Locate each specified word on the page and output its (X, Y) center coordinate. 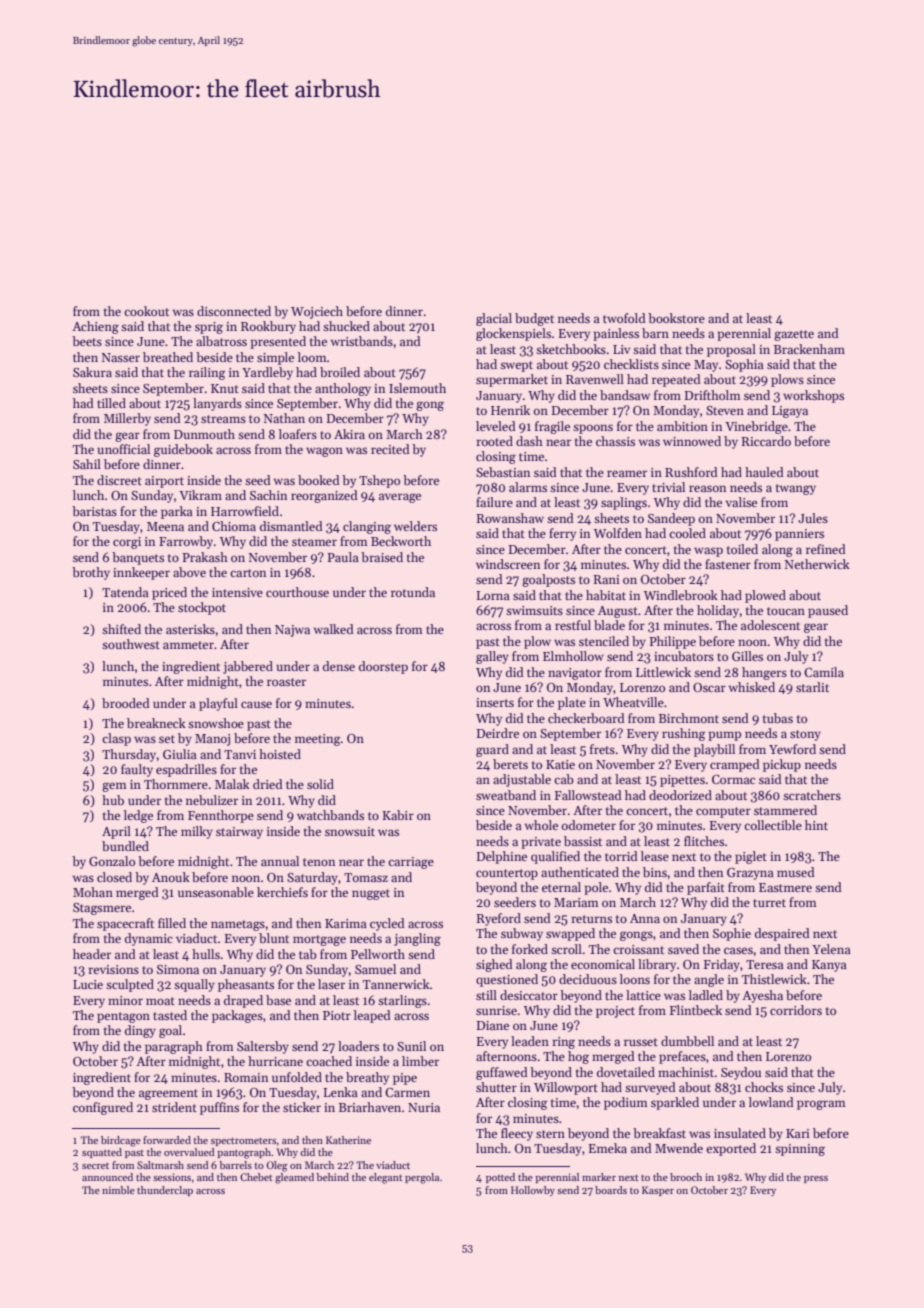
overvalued (189, 1152)
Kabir (398, 815)
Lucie (88, 984)
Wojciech (317, 312)
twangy (796, 489)
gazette (794, 335)
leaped (372, 1016)
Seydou (741, 1073)
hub (113, 800)
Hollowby (533, 1191)
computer (723, 812)
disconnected (234, 311)
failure (494, 502)
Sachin (268, 495)
